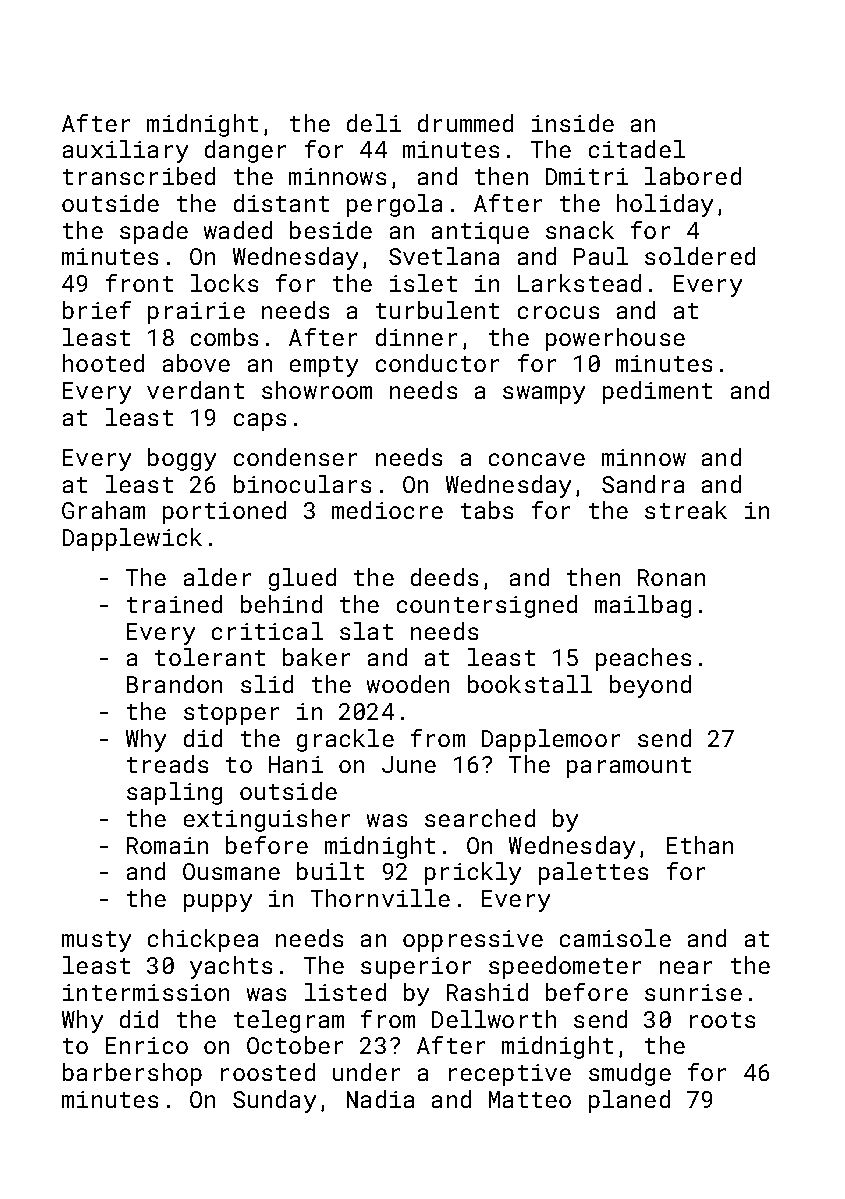  What do you see at coordinates (487, 606) in the page?
I see `countersigned` at bounding box center [487, 606].
